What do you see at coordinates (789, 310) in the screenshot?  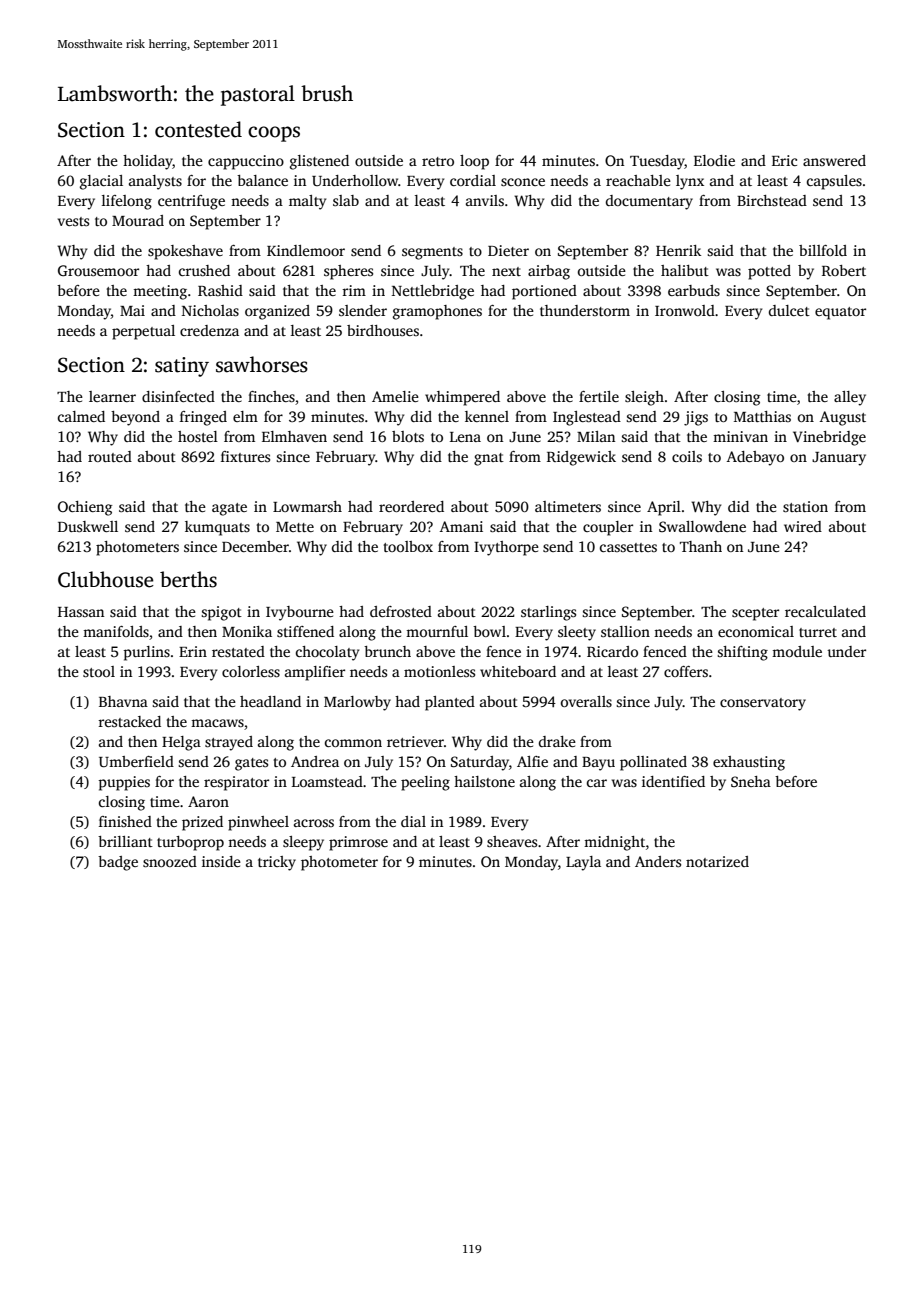 I see `dulcet` at bounding box center [789, 310].
